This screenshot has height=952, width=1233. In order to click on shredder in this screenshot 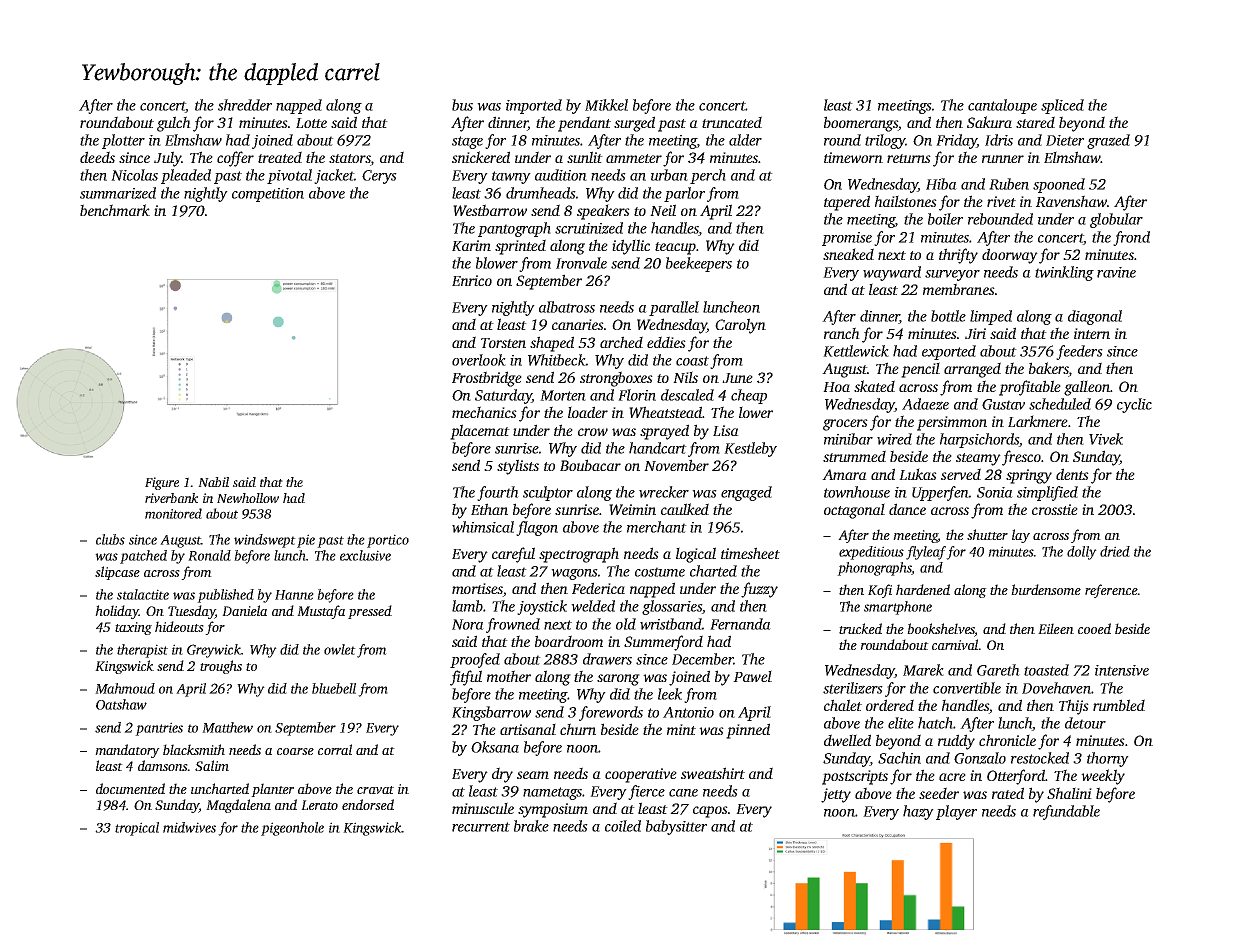, I will do `click(245, 105)`.
